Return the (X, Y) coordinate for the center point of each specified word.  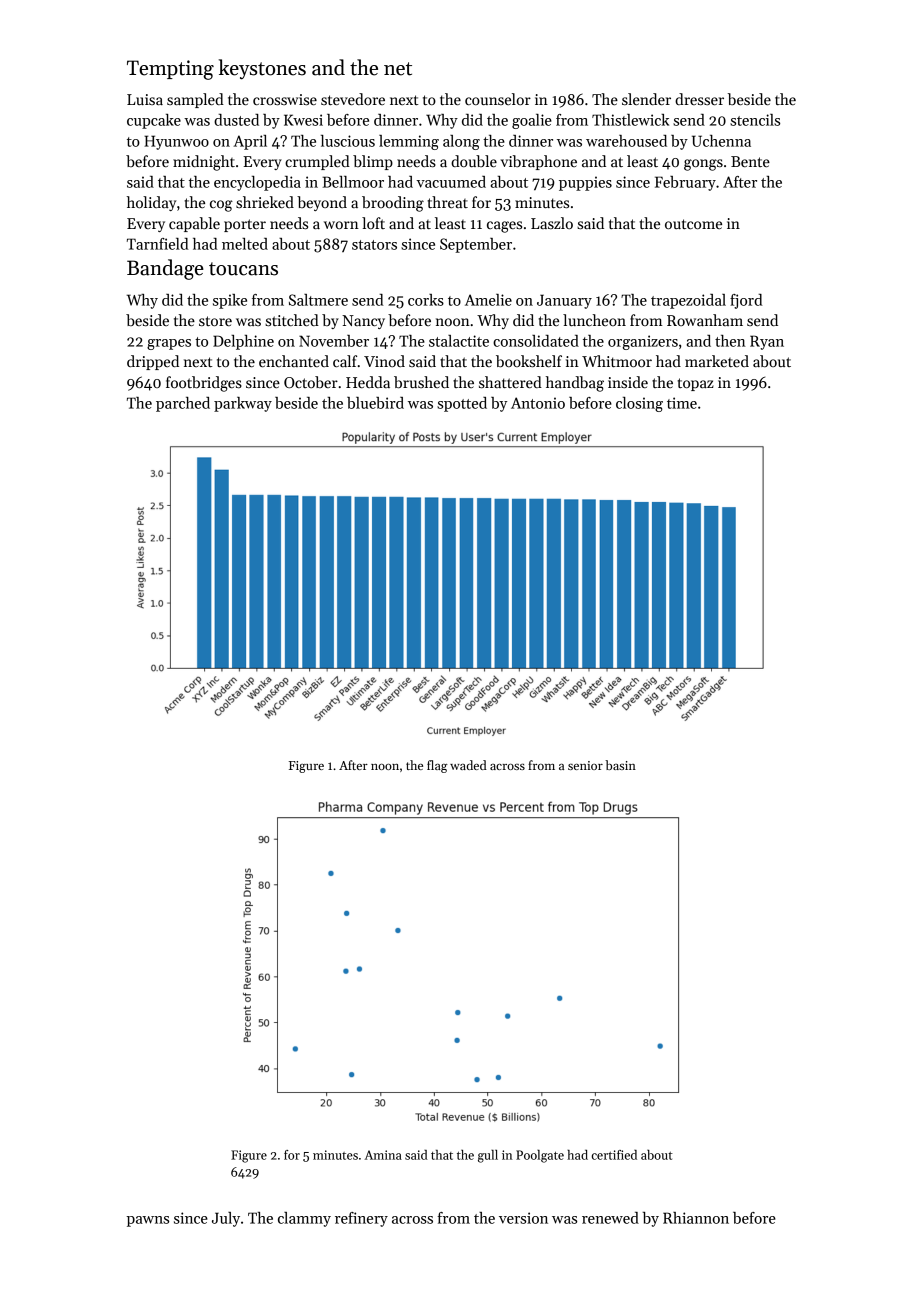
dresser (699, 99)
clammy (304, 1219)
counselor (498, 99)
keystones (262, 69)
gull (488, 1156)
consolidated (536, 341)
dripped (153, 362)
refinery (361, 1219)
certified (614, 1155)
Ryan (767, 342)
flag (437, 766)
